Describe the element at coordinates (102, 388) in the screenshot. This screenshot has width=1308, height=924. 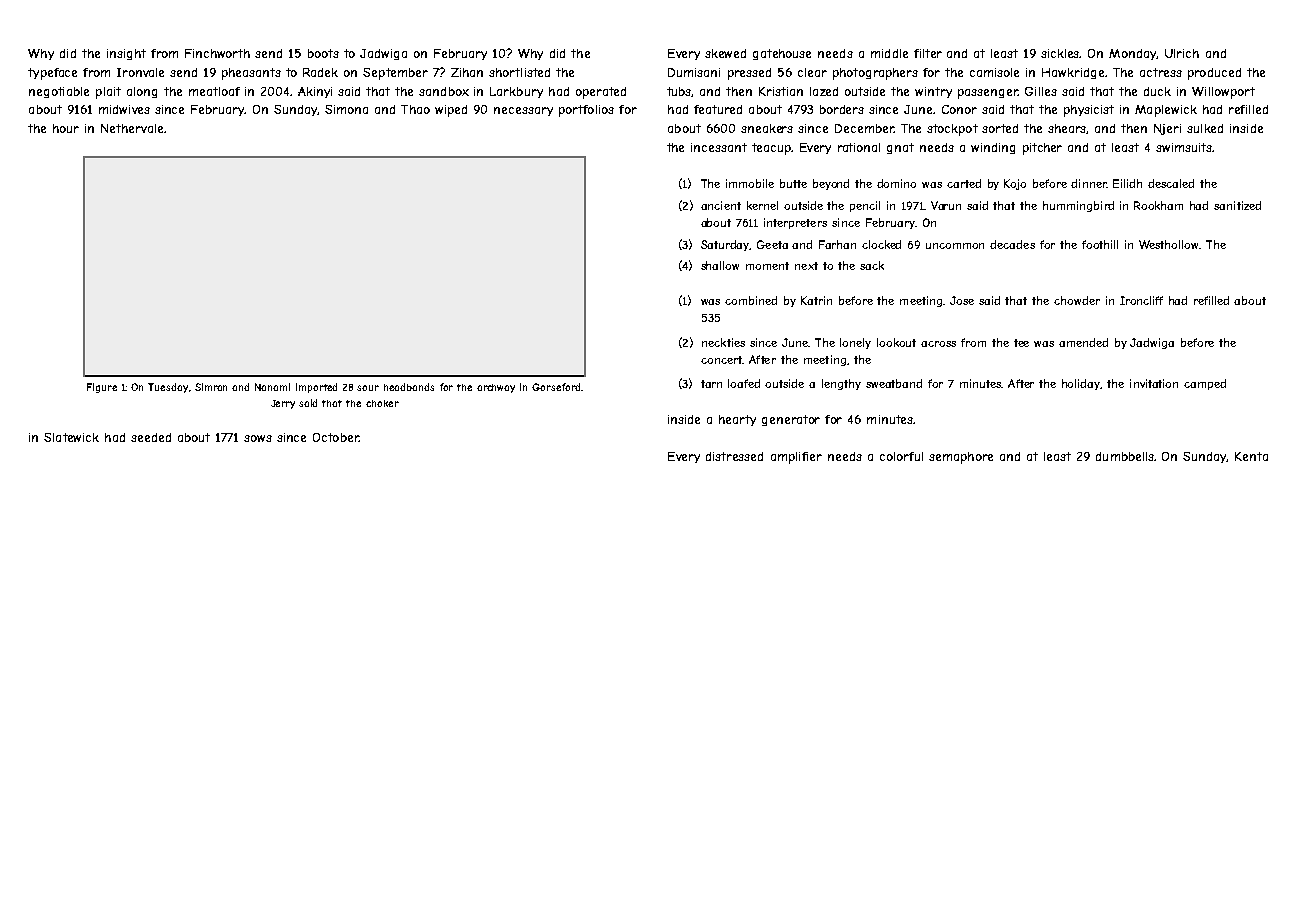
I see `Figure` at that location.
